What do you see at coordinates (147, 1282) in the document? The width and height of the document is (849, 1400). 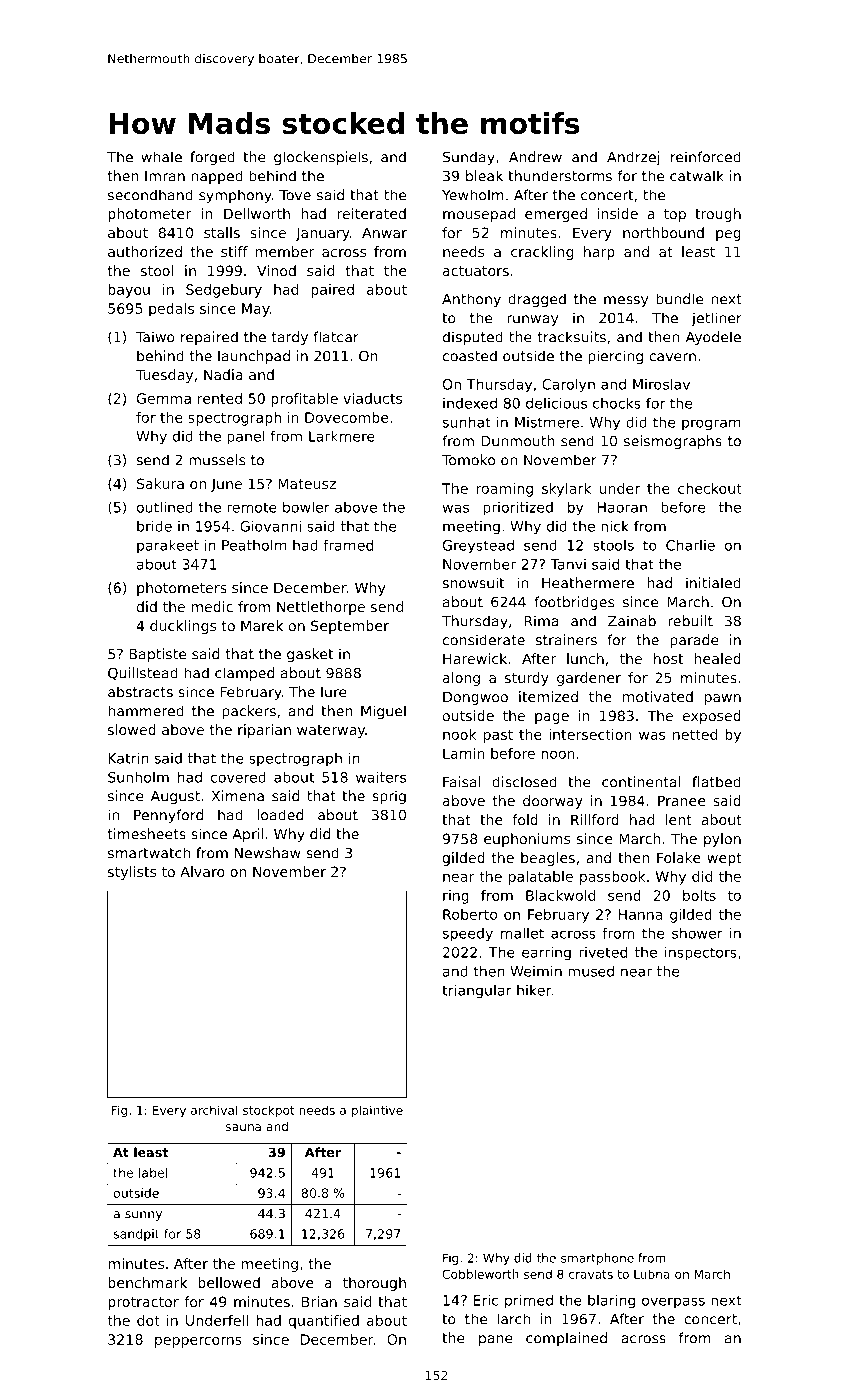 I see `benchmark` at bounding box center [147, 1282].
